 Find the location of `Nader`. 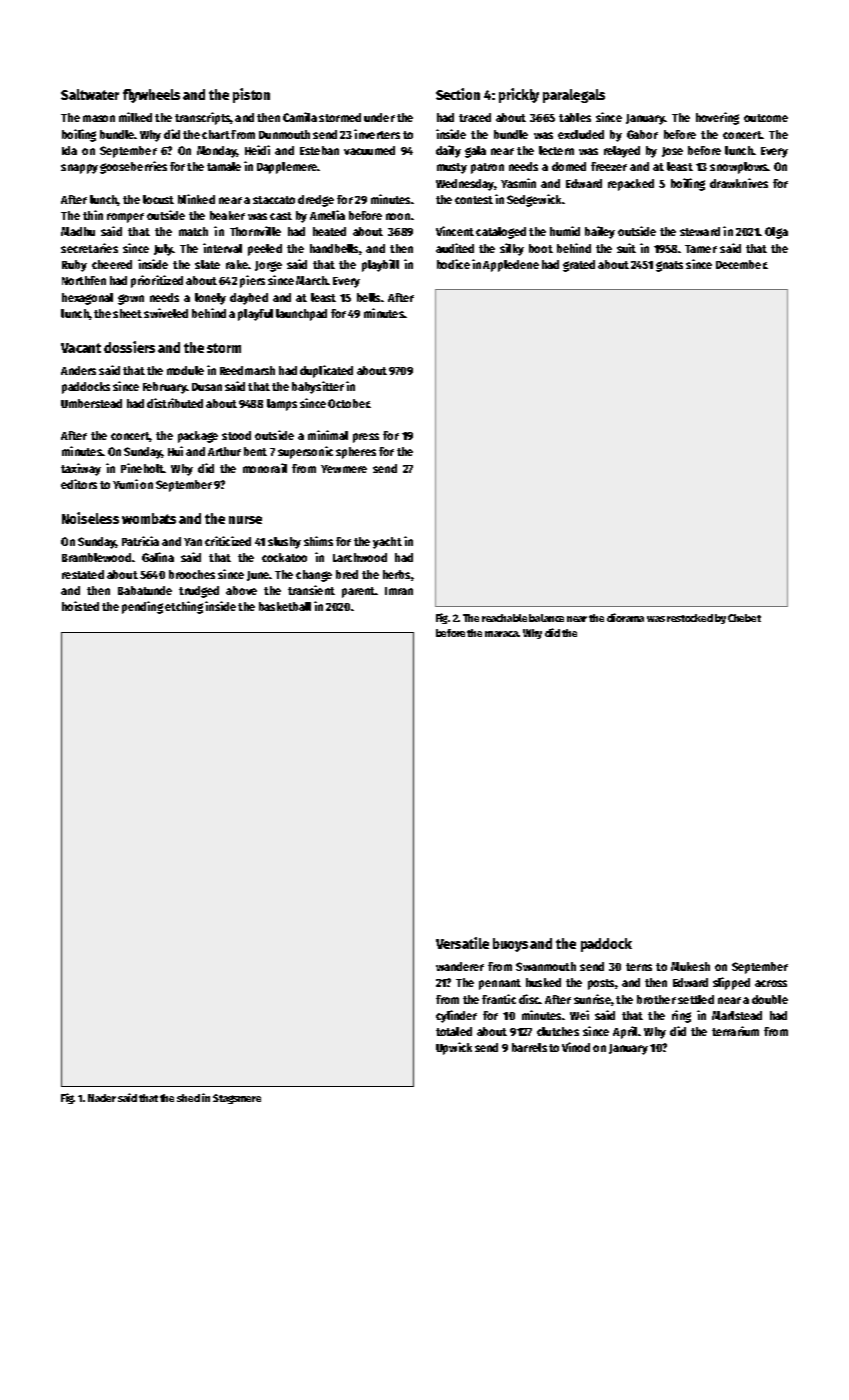

Nader is located at coordinates (102, 1098).
